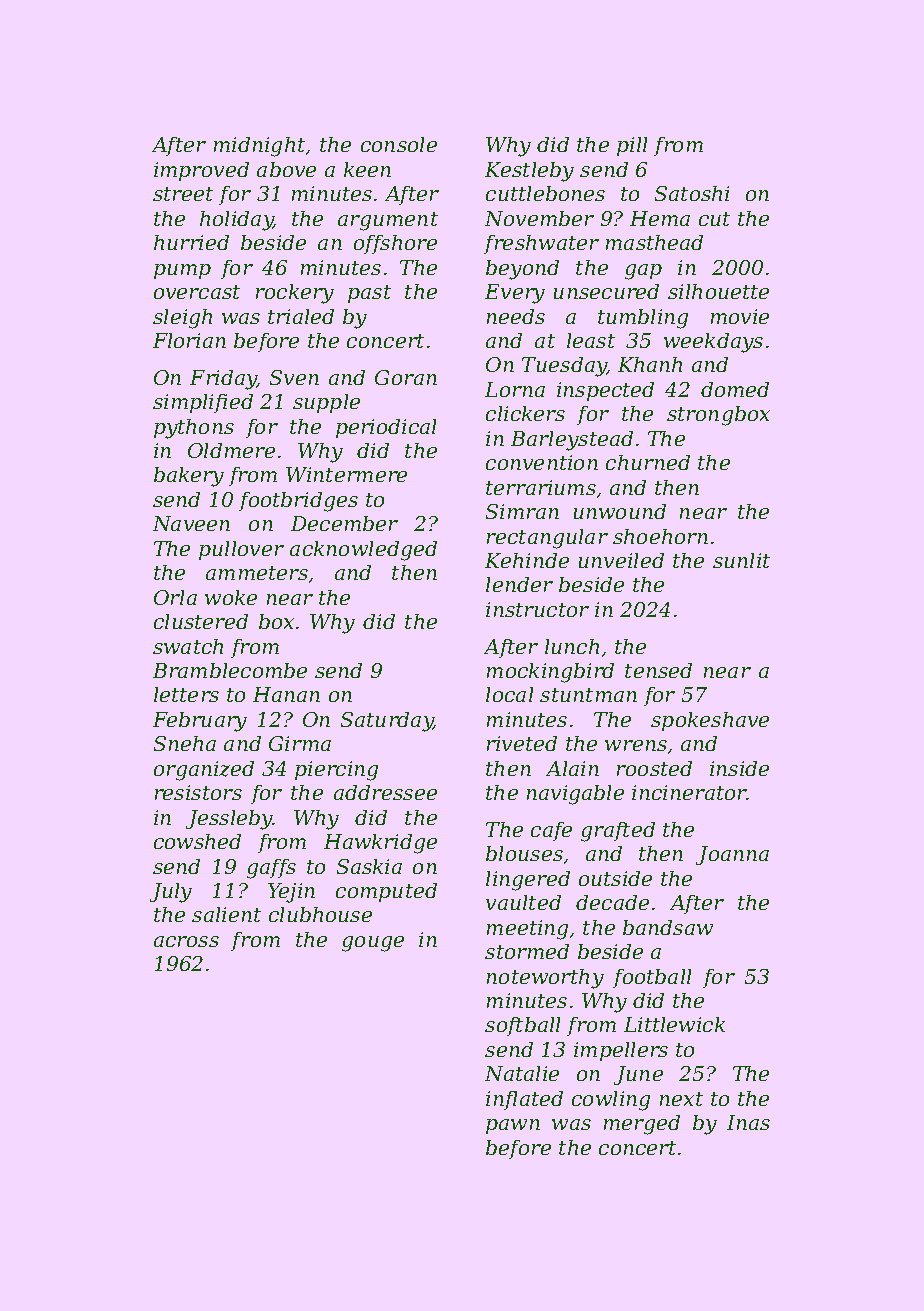  Describe the element at coordinates (718, 416) in the screenshot. I see `strongbox` at that location.
